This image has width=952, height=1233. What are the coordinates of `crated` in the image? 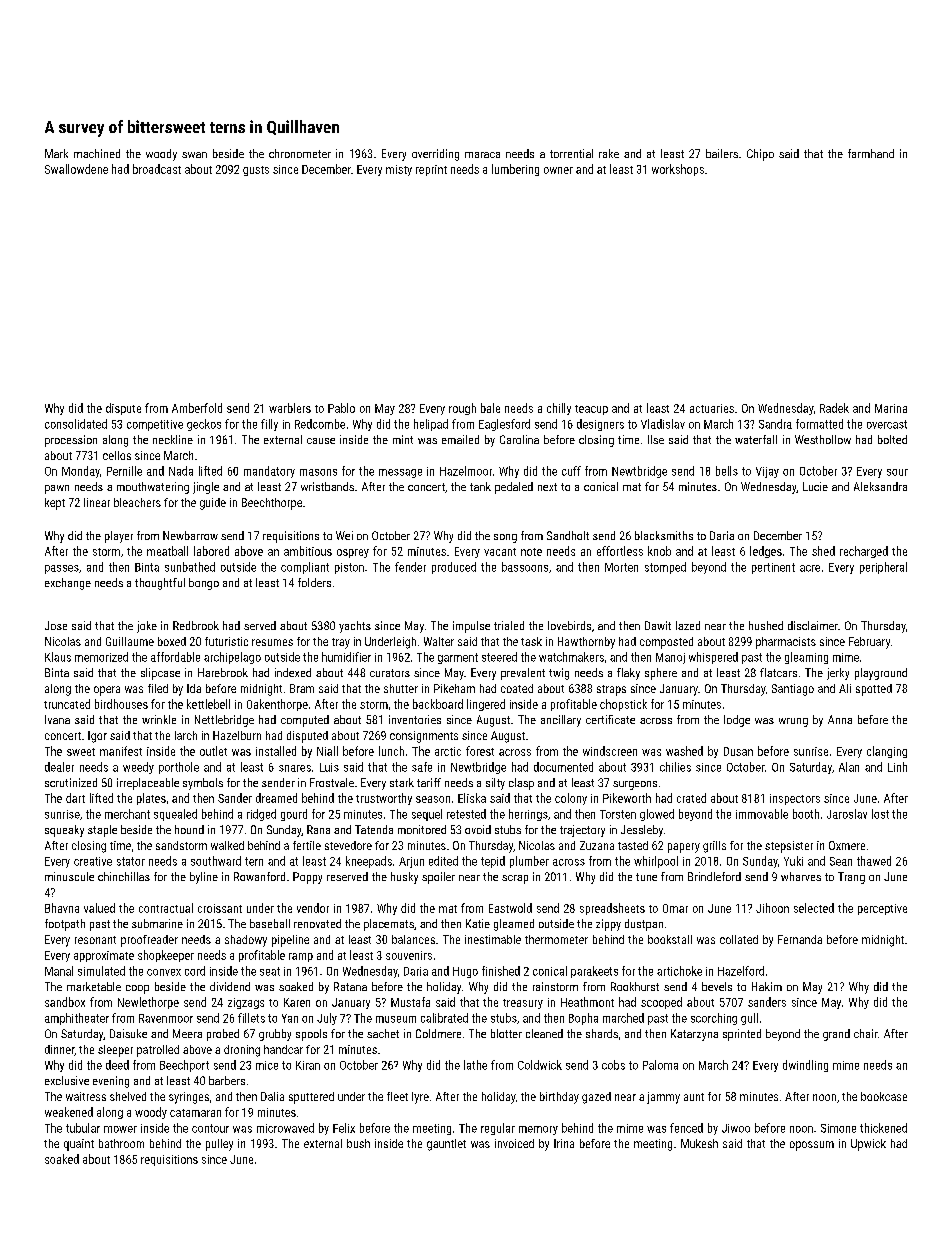 It's located at (691, 798).
